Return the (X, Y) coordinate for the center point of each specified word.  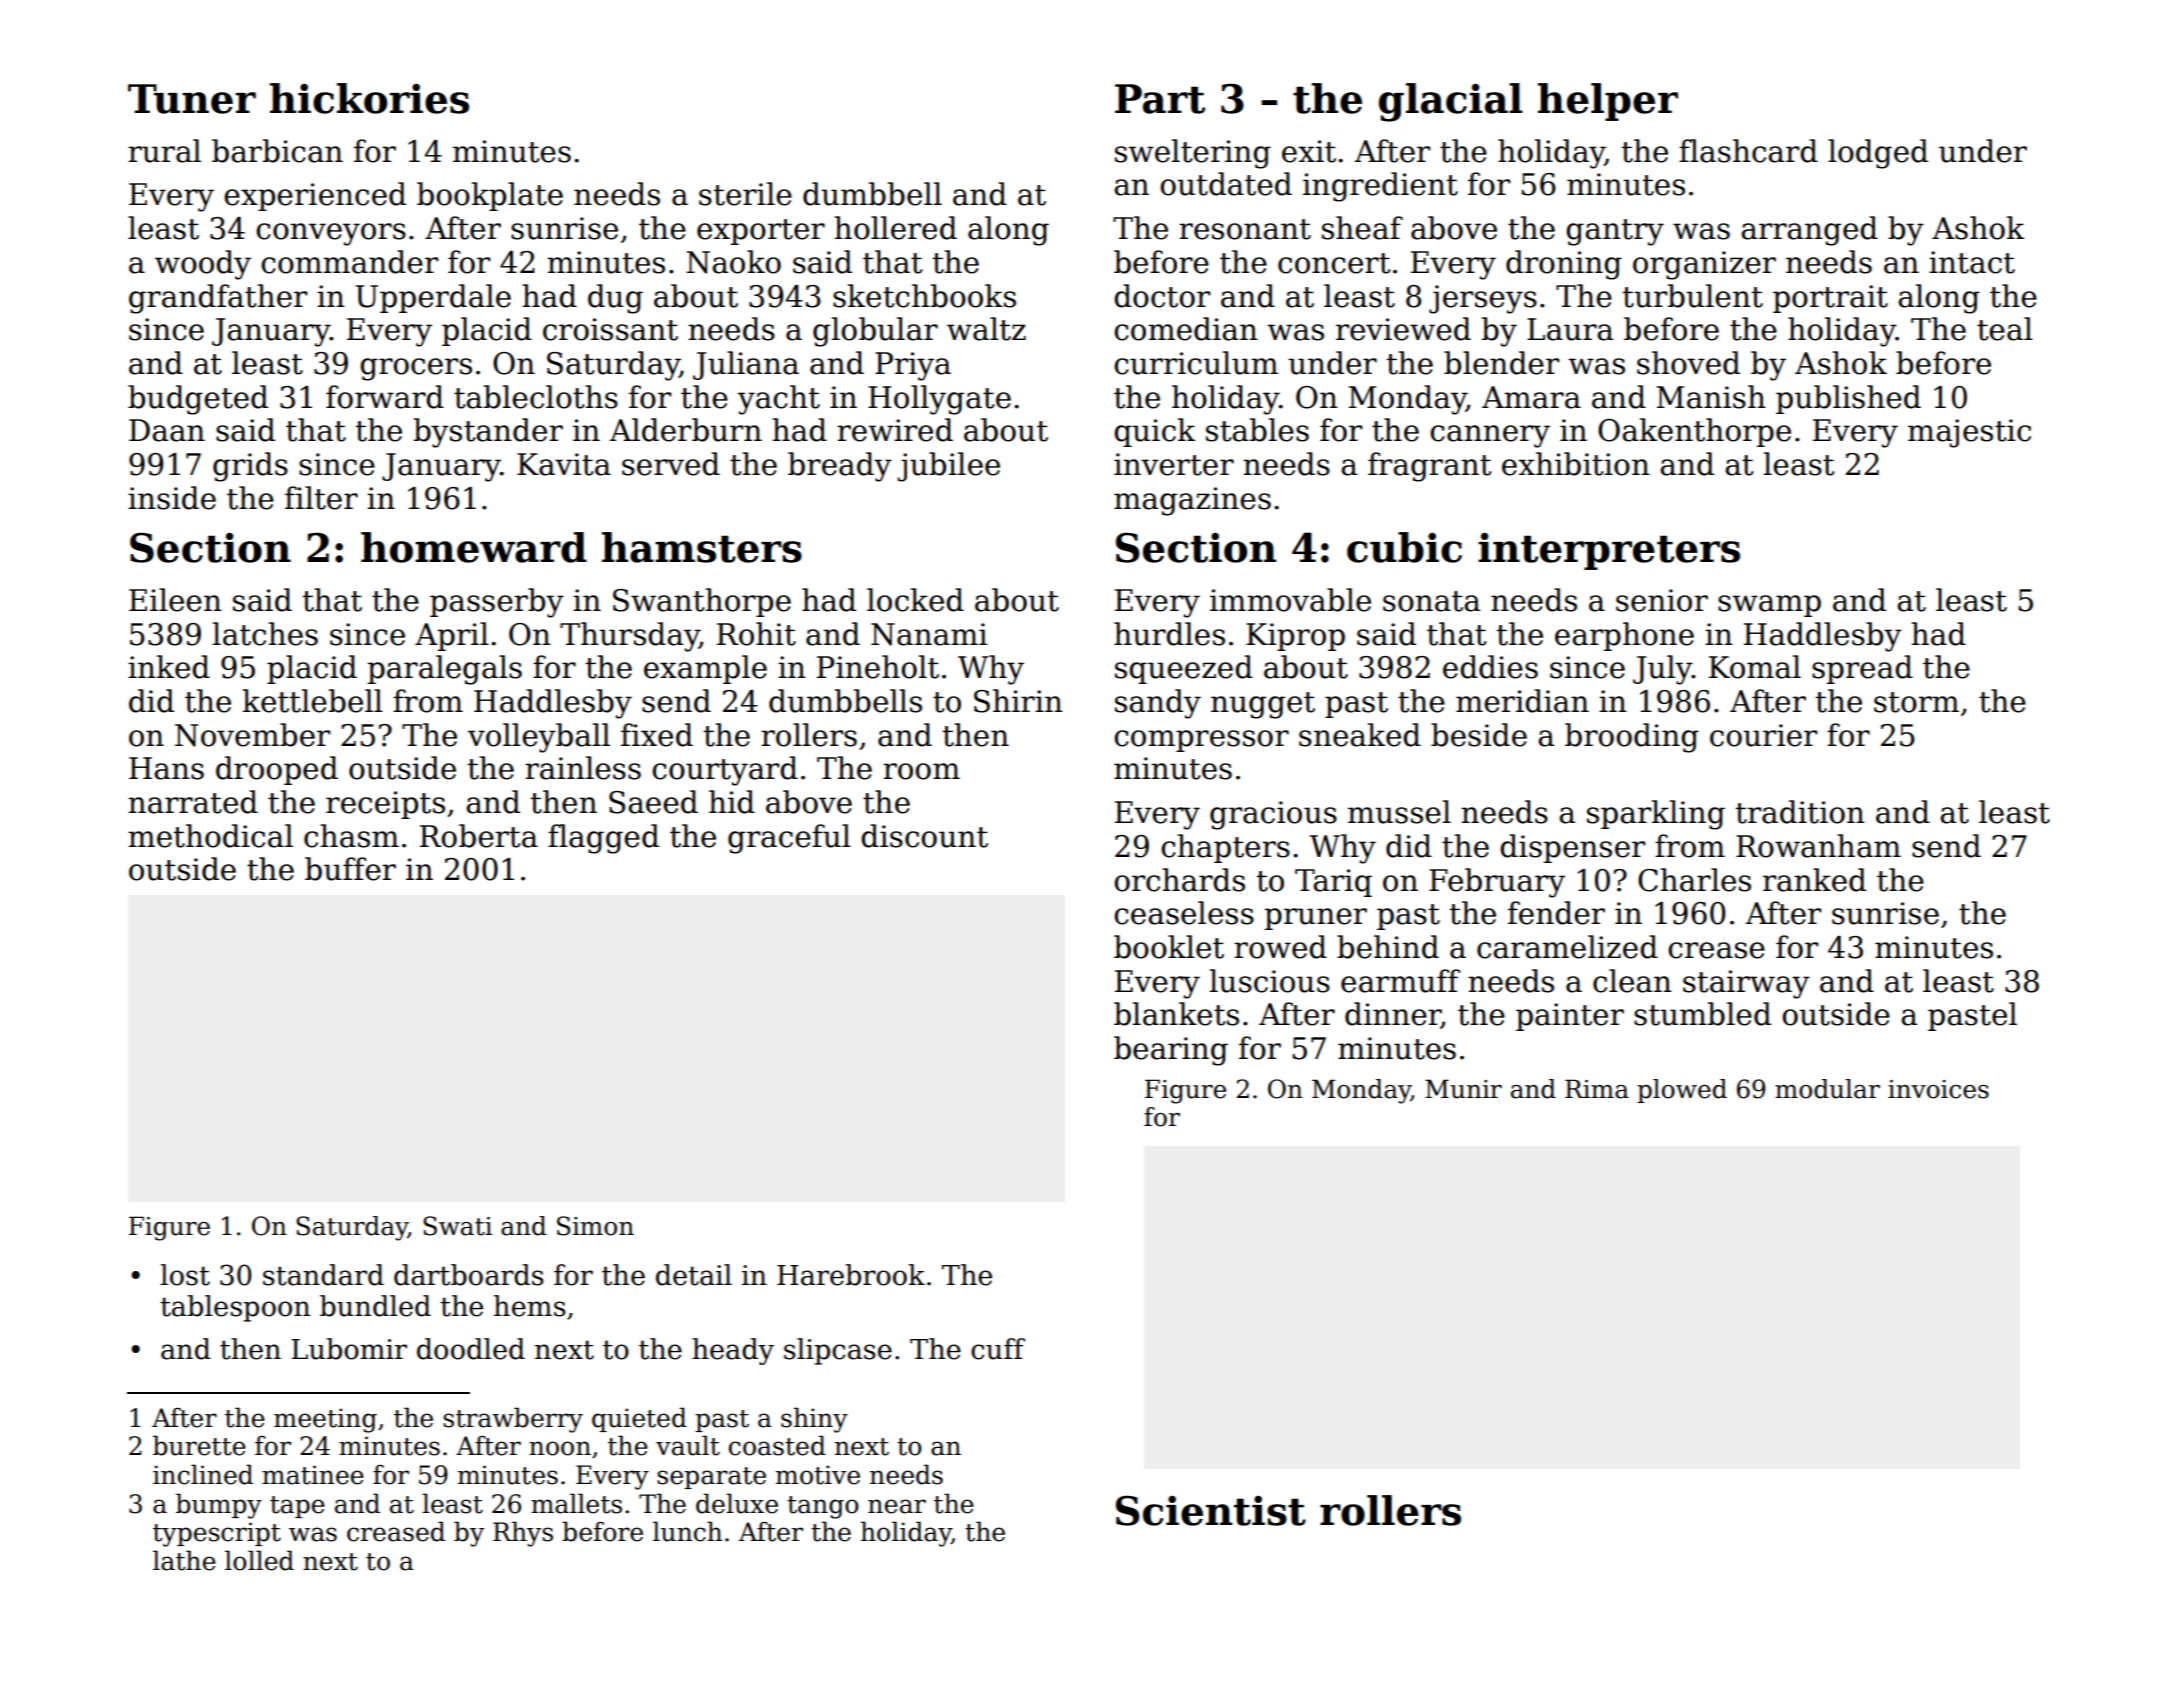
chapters (1225, 848)
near (897, 1506)
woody (203, 265)
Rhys (523, 1534)
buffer (350, 869)
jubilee (948, 467)
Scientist (1211, 1510)
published (1848, 399)
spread (1862, 669)
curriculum (1196, 363)
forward (385, 397)
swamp (1769, 606)
